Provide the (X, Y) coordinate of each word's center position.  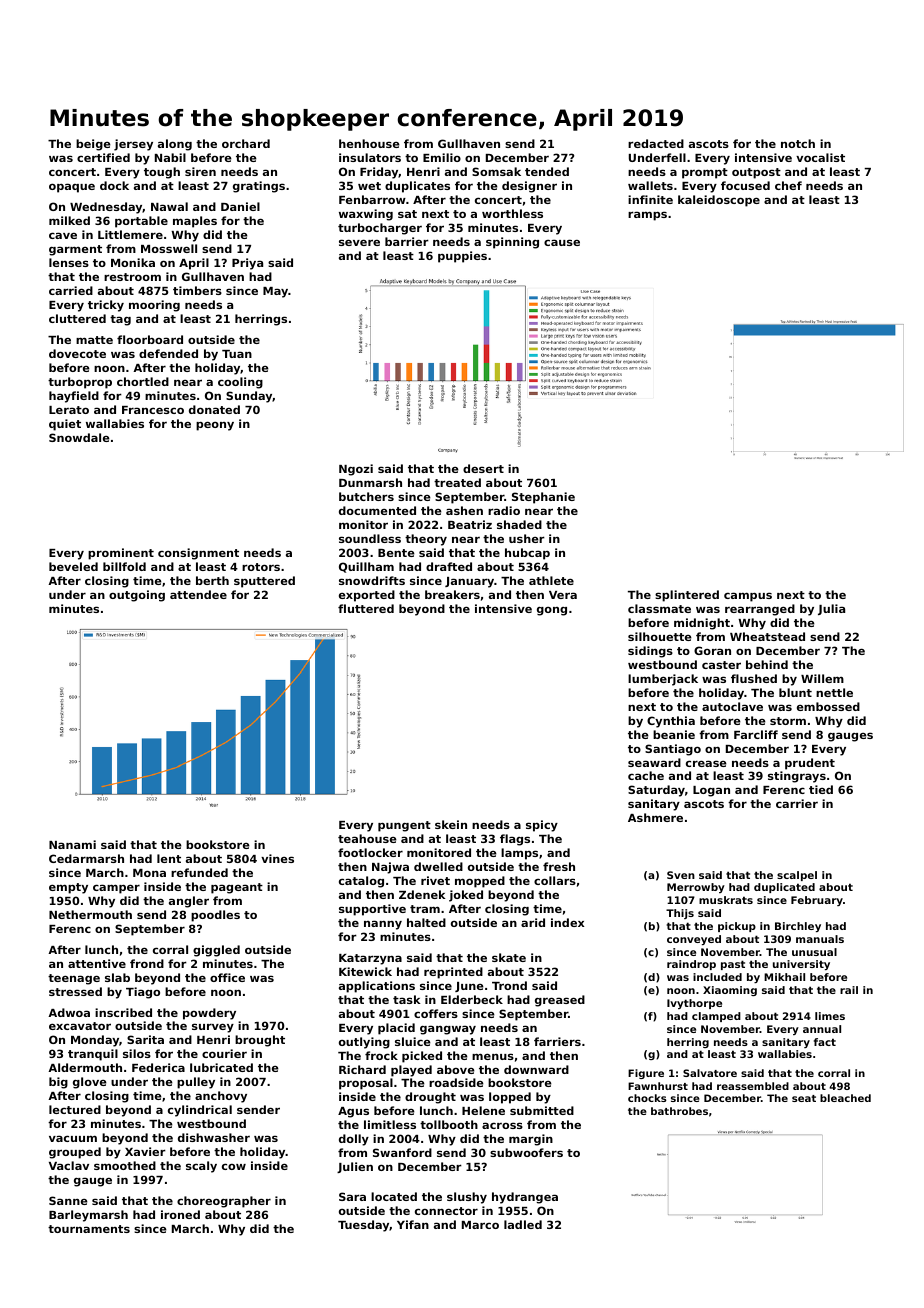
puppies (462, 257)
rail (849, 990)
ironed (180, 1214)
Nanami (72, 844)
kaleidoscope (719, 201)
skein (451, 824)
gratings (259, 187)
